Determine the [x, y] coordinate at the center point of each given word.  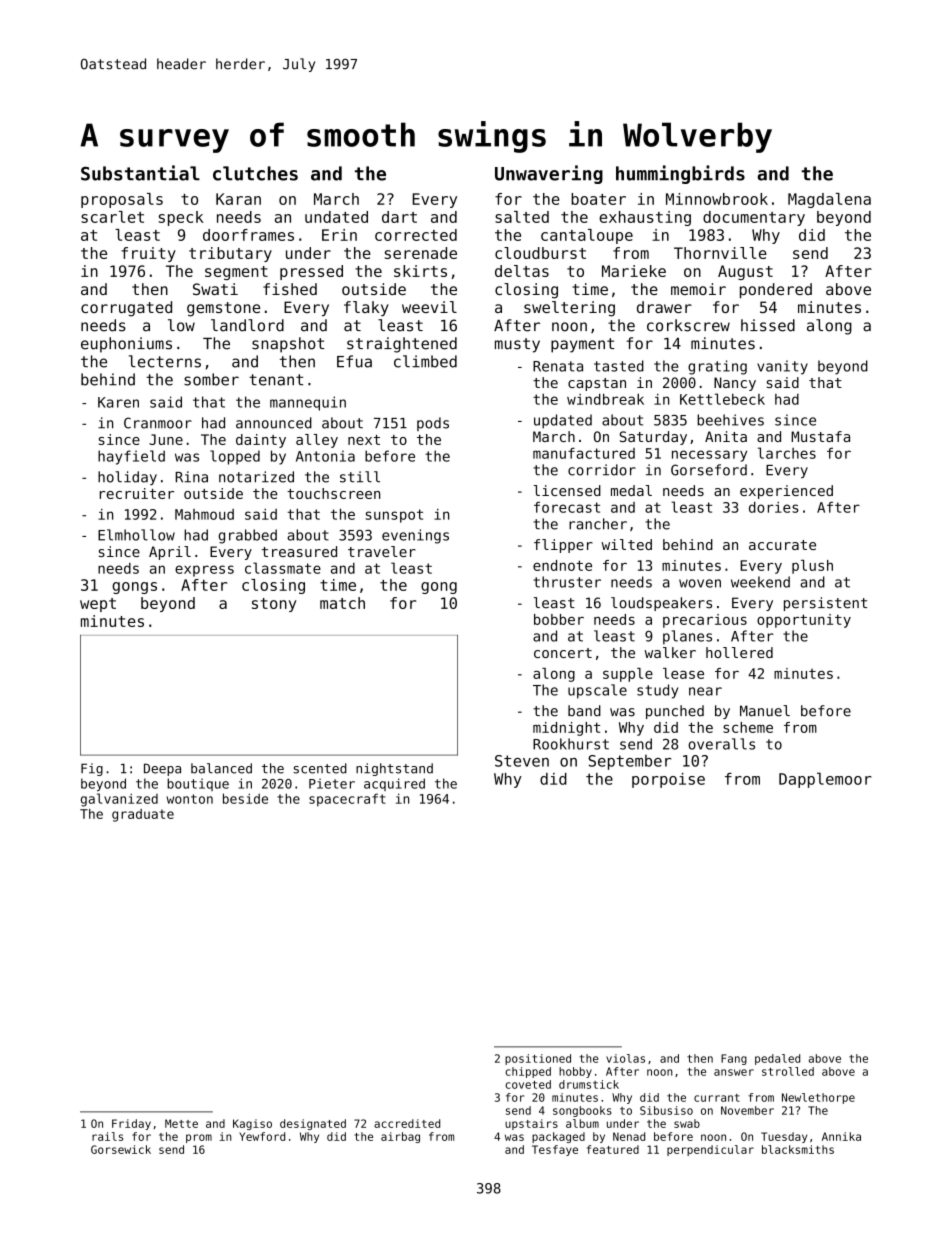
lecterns [165, 361]
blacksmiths [798, 1149]
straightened [402, 345]
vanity [782, 367]
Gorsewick [121, 1149]
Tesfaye [555, 1150]
